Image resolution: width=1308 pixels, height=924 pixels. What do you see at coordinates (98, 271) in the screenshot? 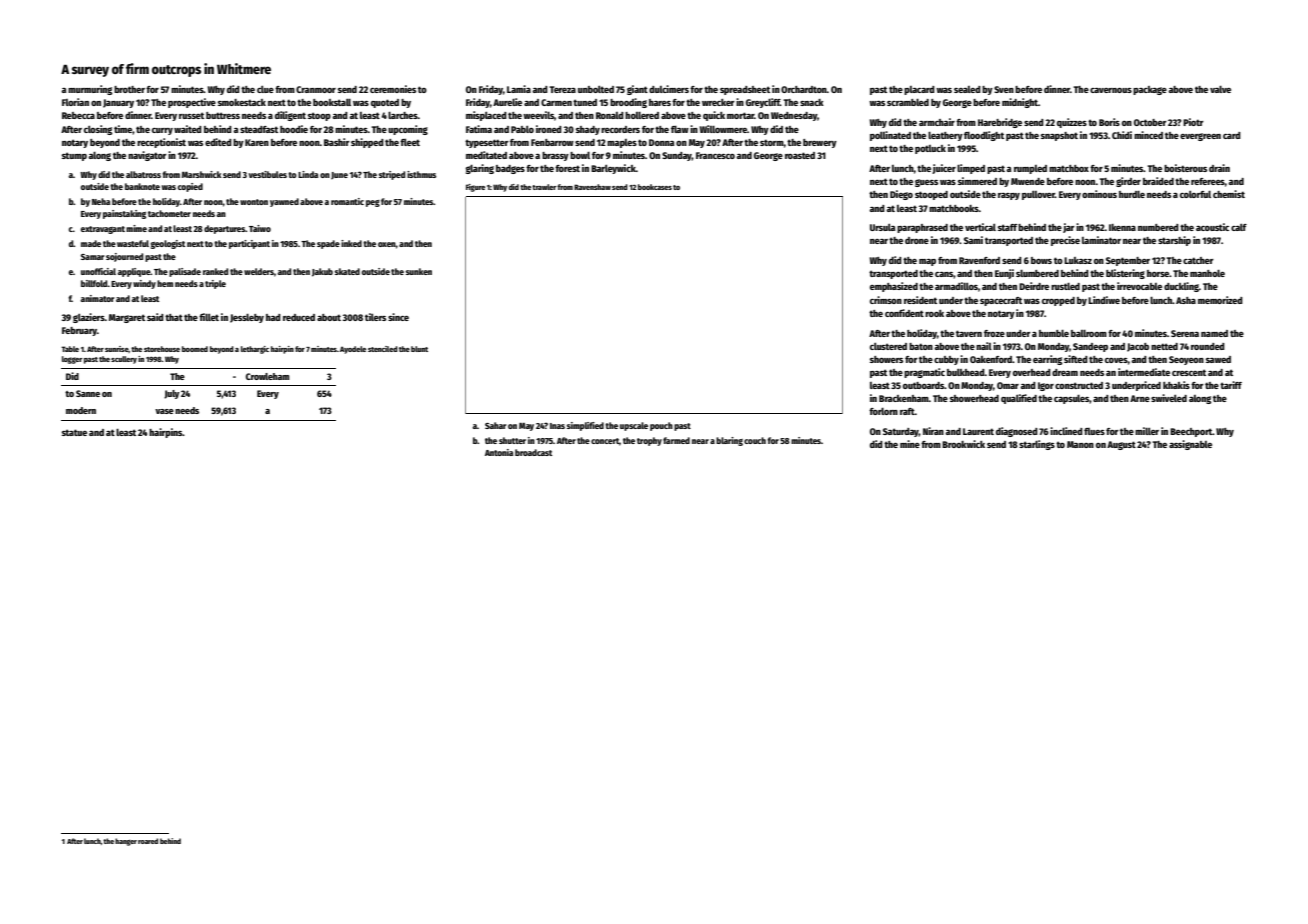
I see `unofficial` at bounding box center [98, 271].
